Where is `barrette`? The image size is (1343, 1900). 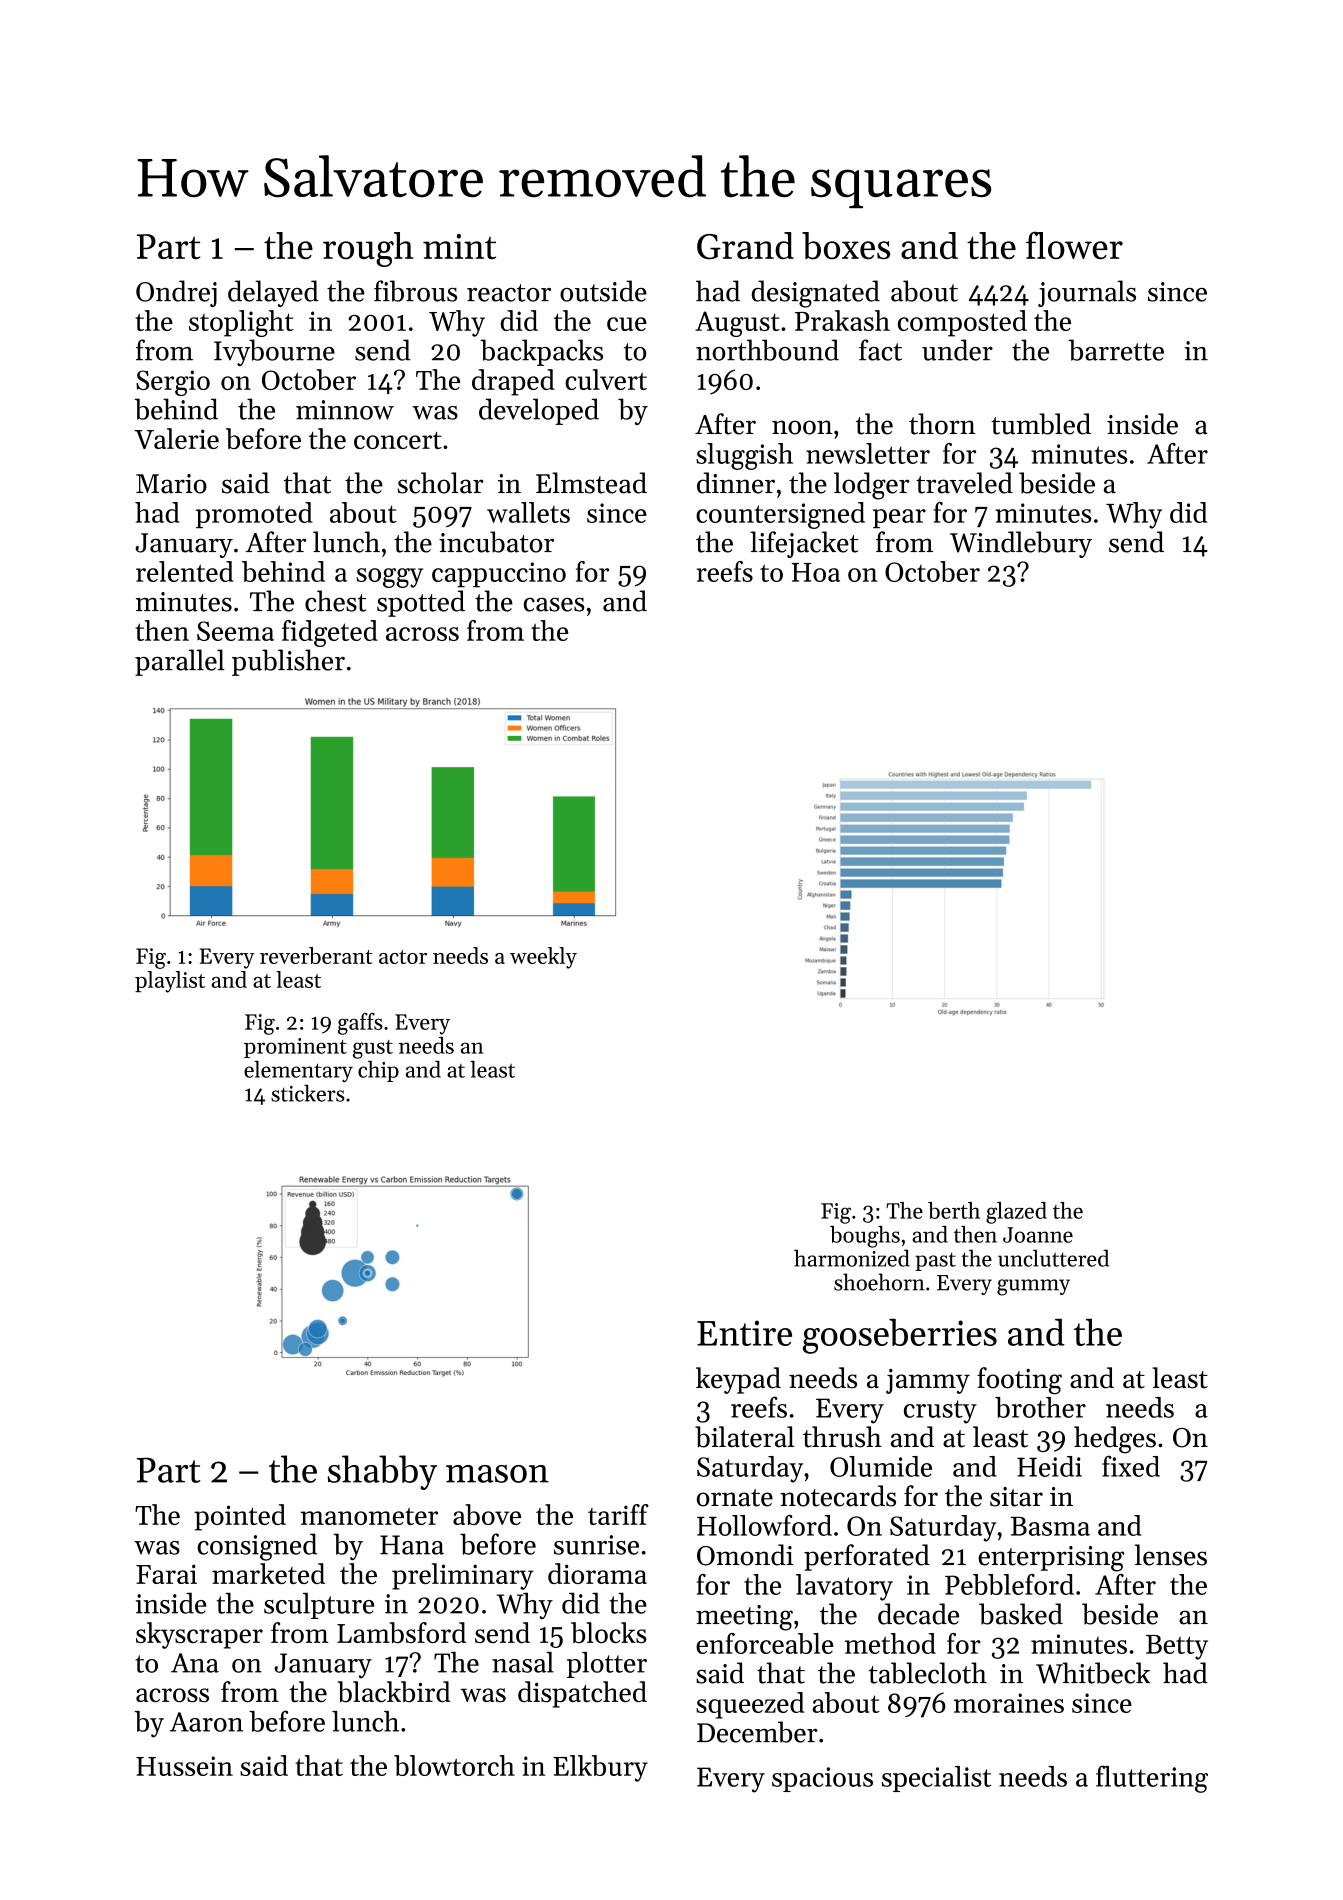
barrette is located at coordinates (1116, 350).
